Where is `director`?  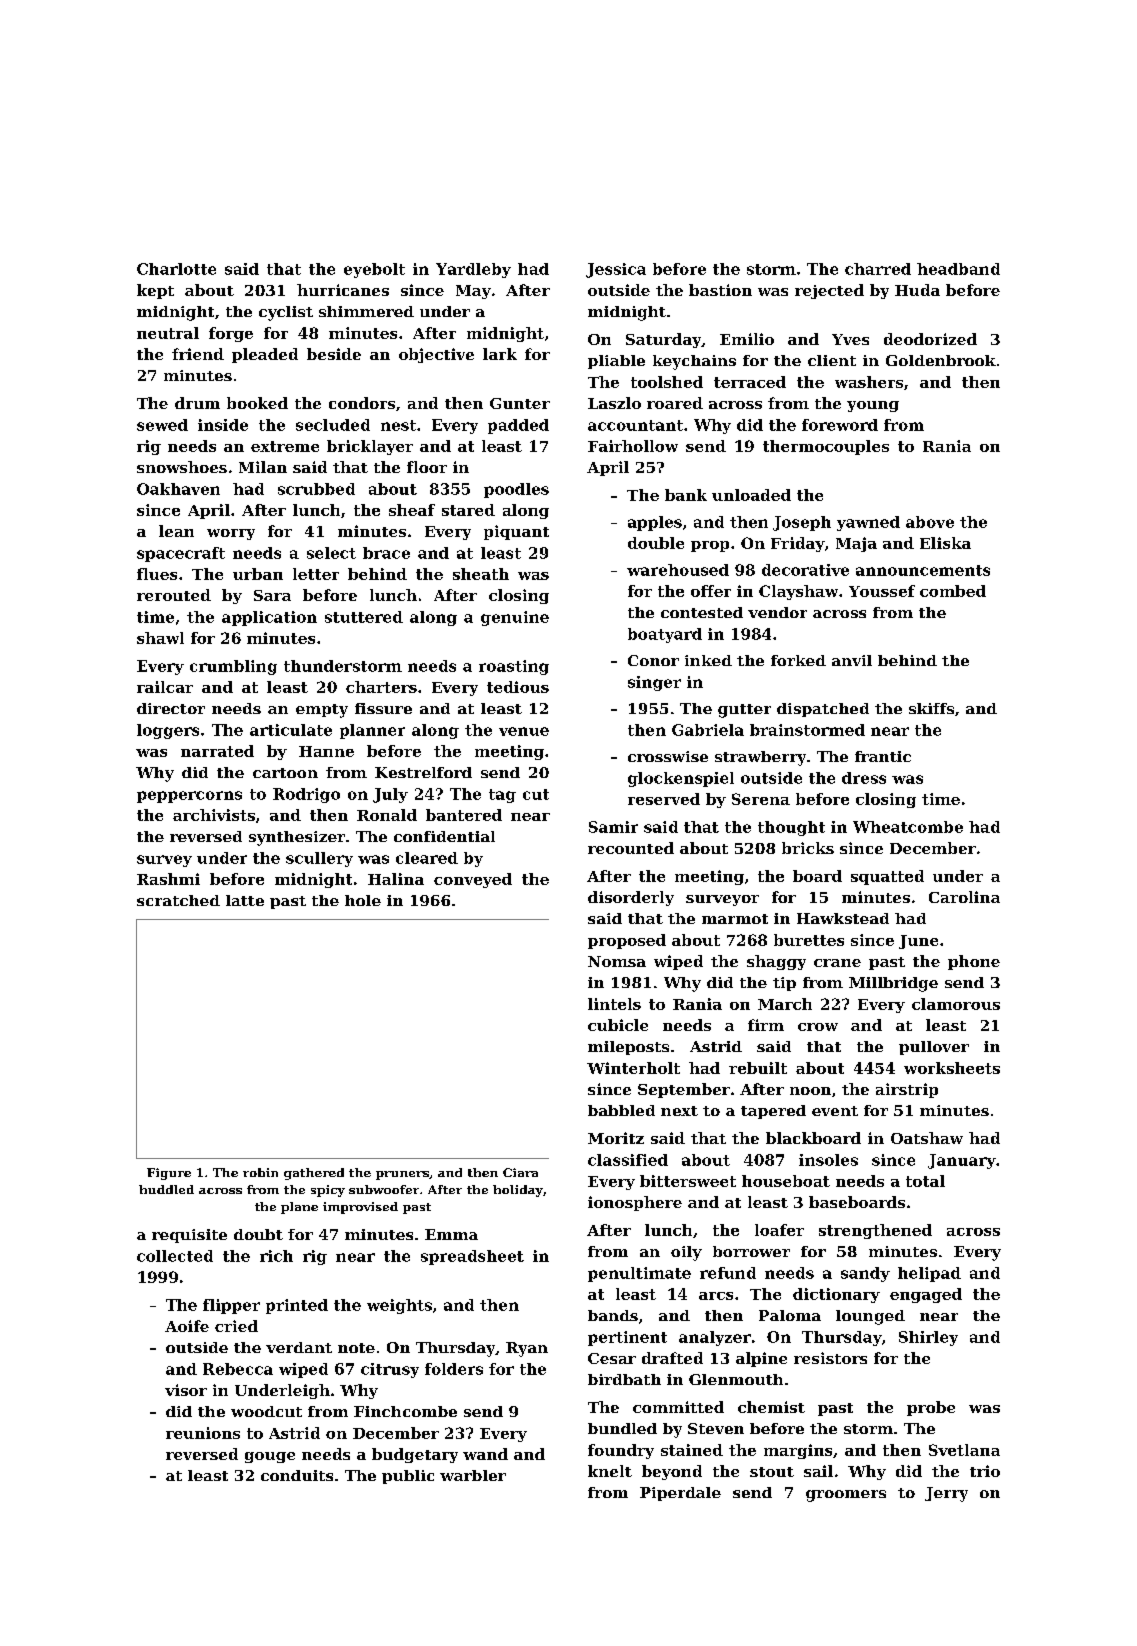
director is located at coordinates (171, 708).
